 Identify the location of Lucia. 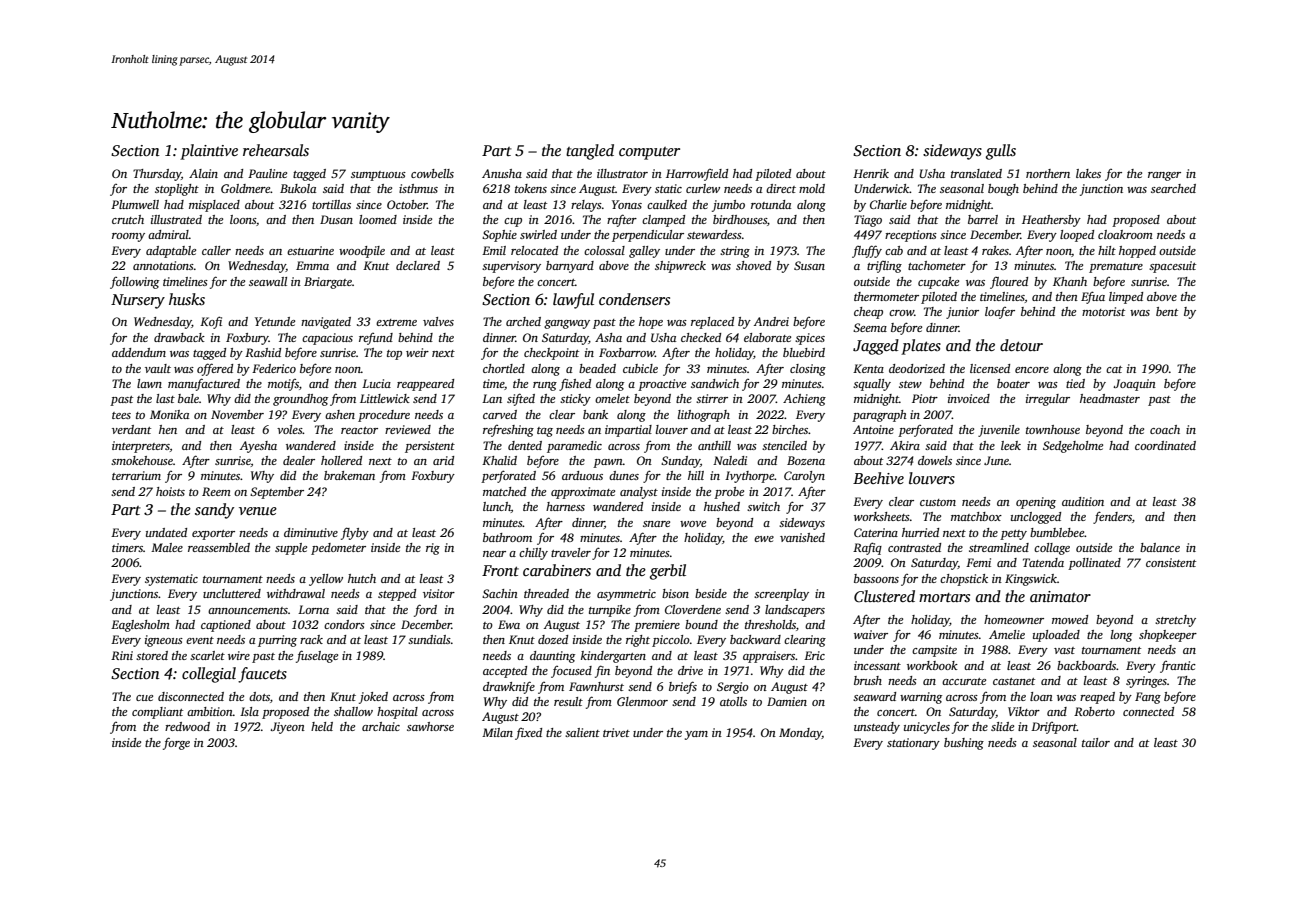
(376, 383).
